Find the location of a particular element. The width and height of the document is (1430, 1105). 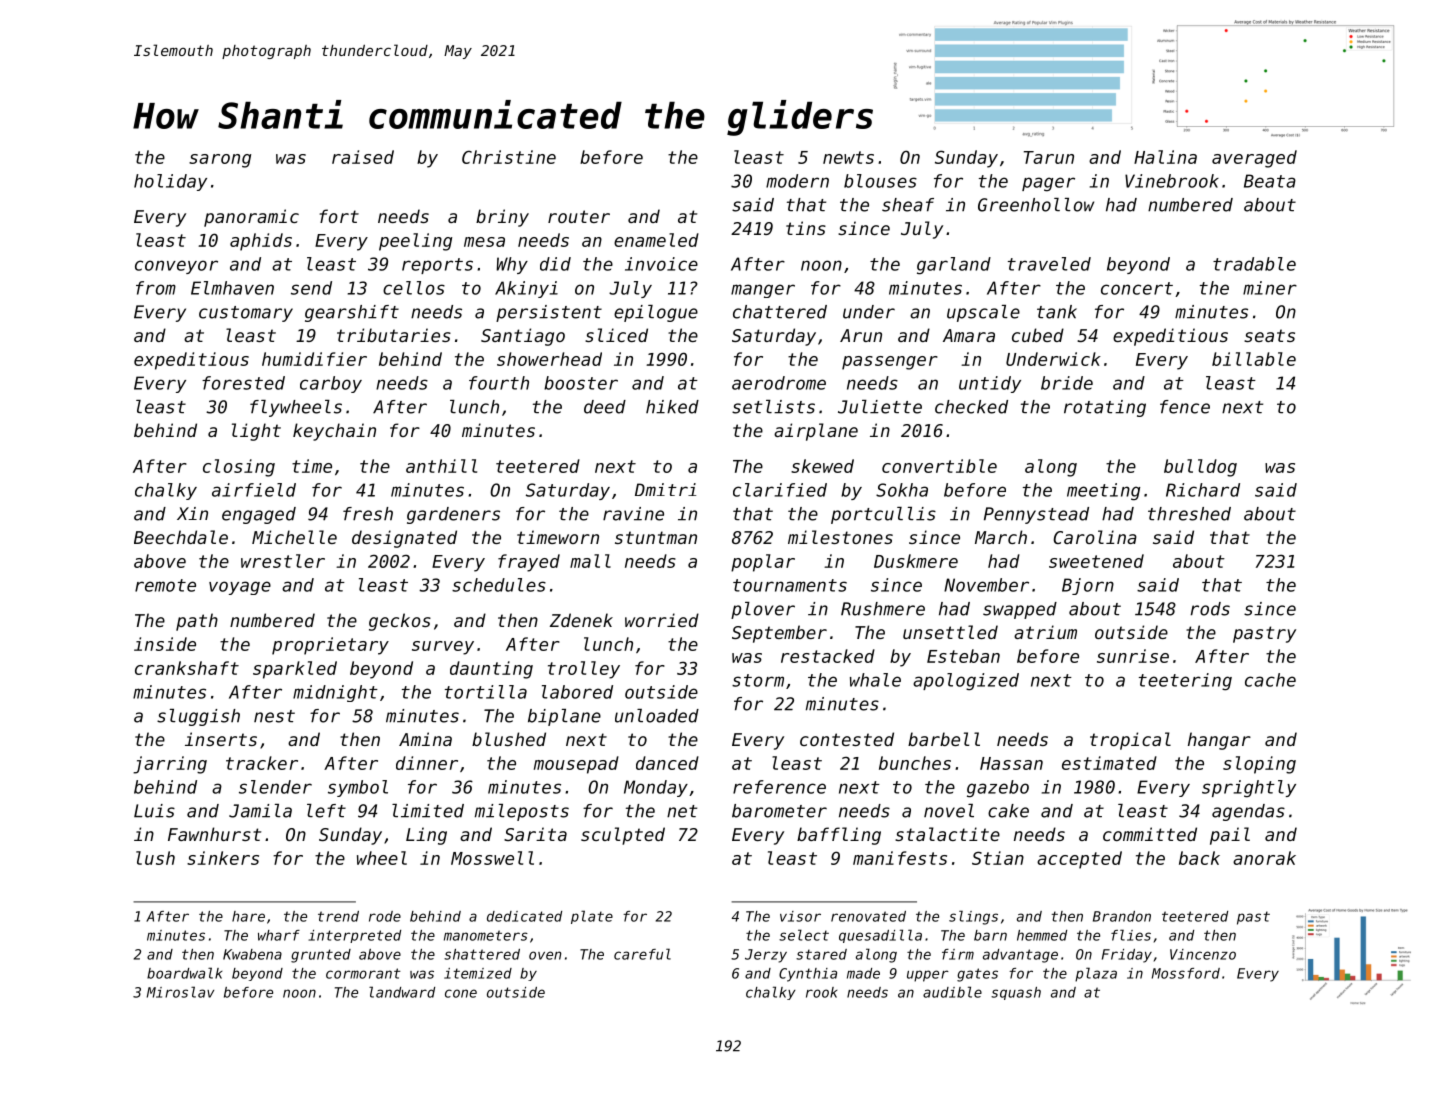

slender is located at coordinates (275, 787).
